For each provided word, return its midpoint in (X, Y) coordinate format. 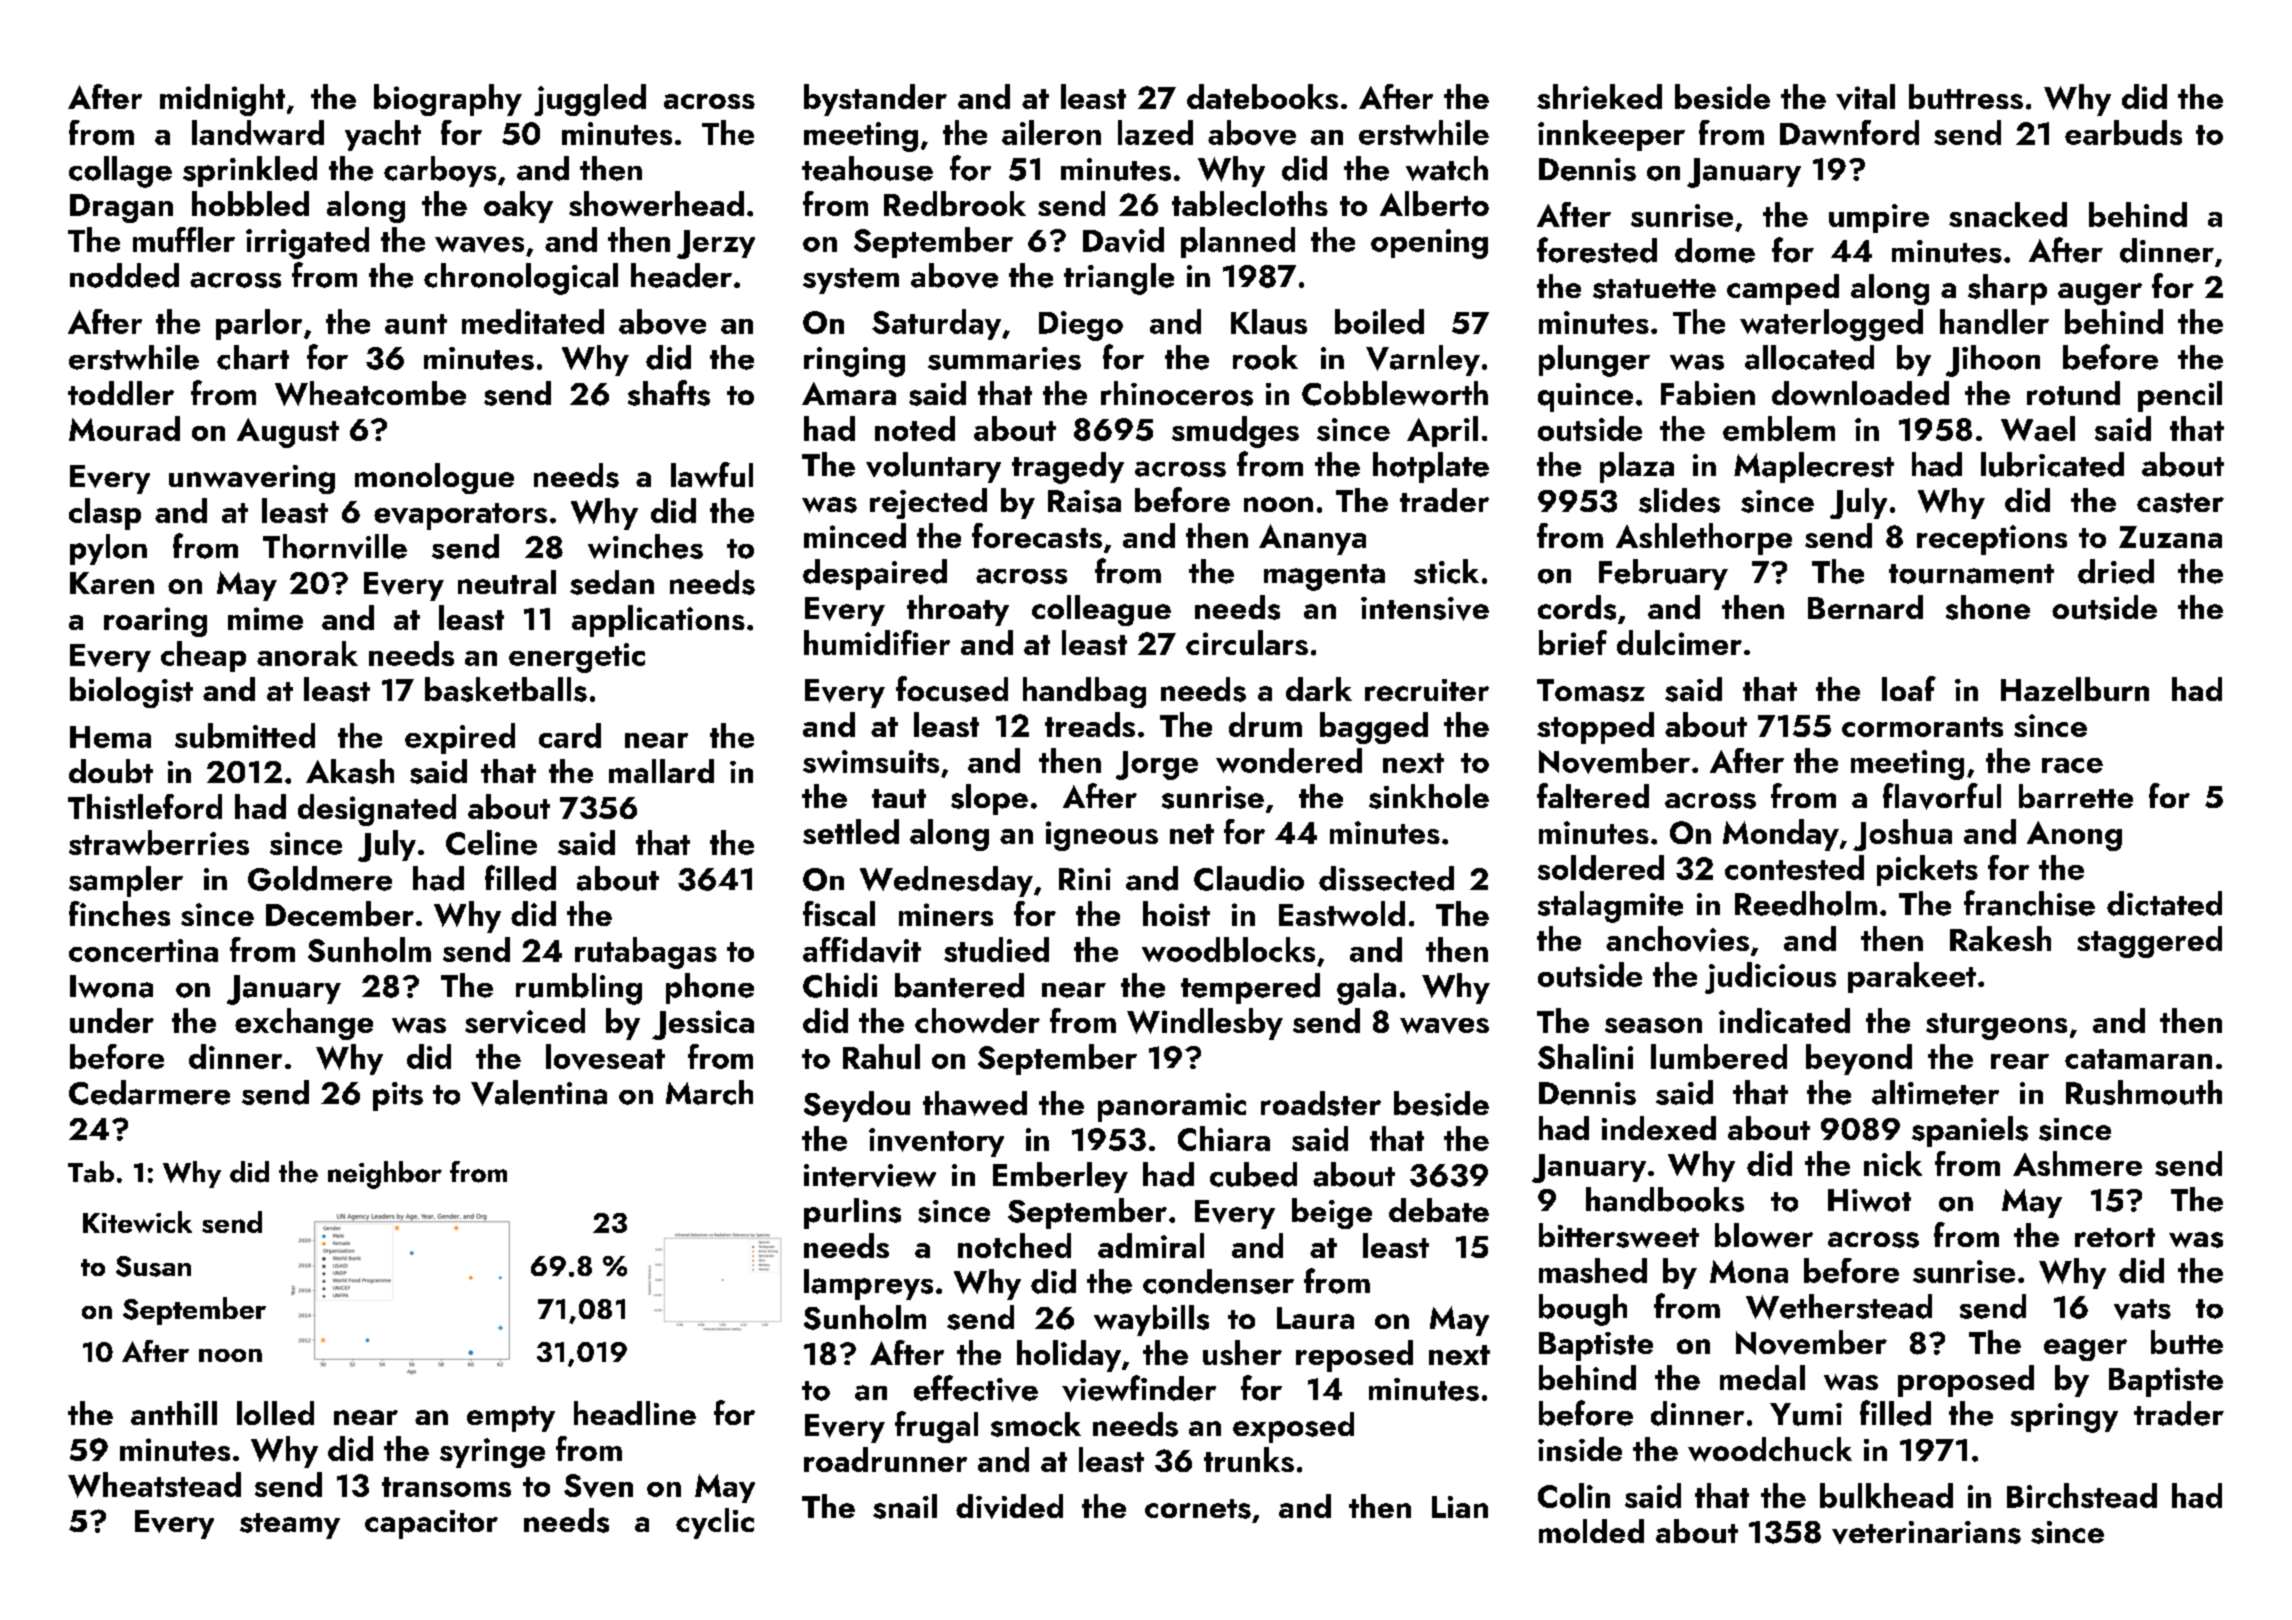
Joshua (1902, 835)
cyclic (715, 1523)
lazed (1155, 132)
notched (1014, 1245)
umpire (1879, 218)
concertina (143, 950)
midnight (222, 100)
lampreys (868, 1284)
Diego (1081, 326)
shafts (669, 393)
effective (976, 1388)
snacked (2008, 214)
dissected (1386, 878)
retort (2115, 1237)
